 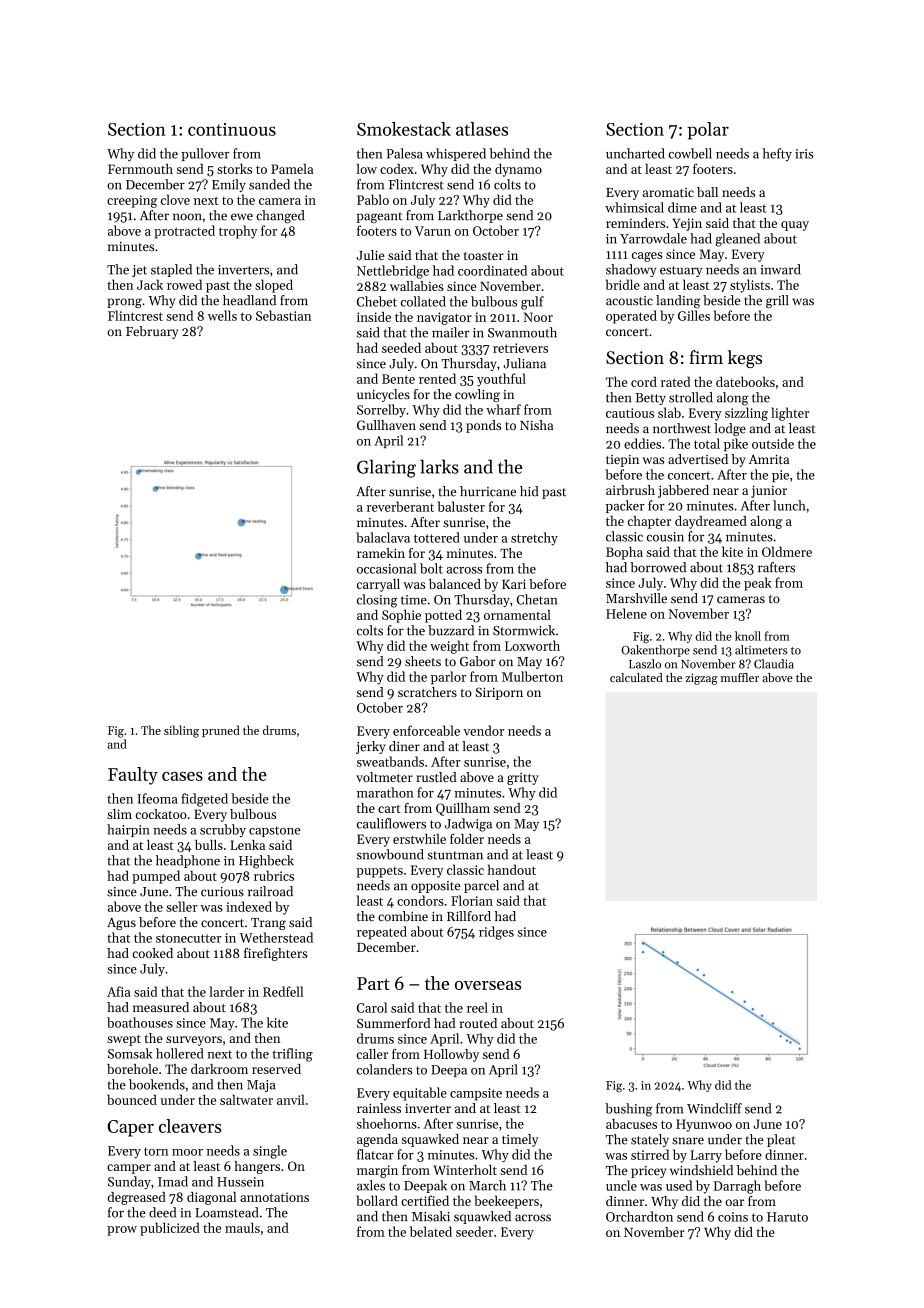 What do you see at coordinates (232, 129) in the image?
I see `continuous` at bounding box center [232, 129].
